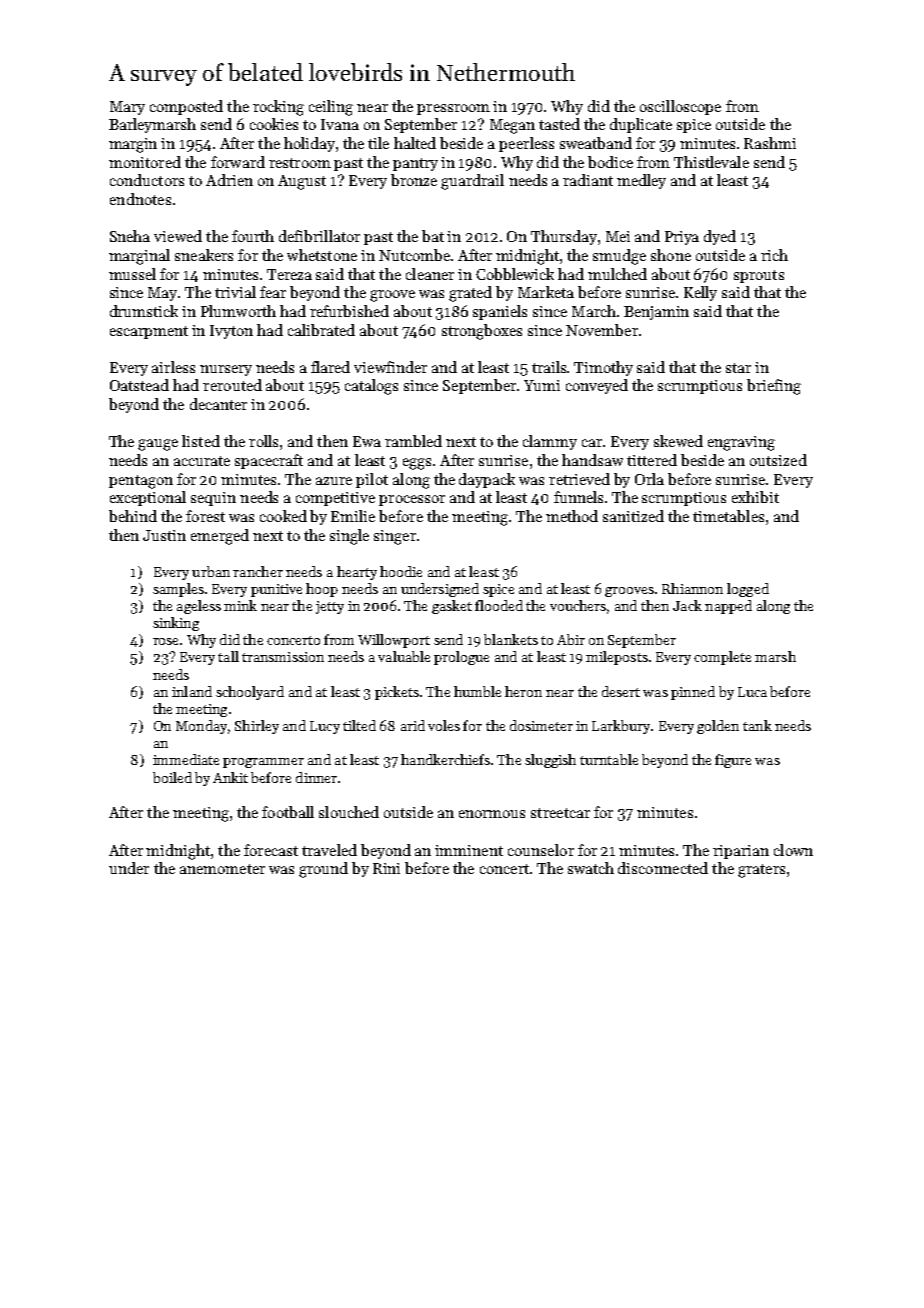  I want to click on briefing, so click(774, 387).
